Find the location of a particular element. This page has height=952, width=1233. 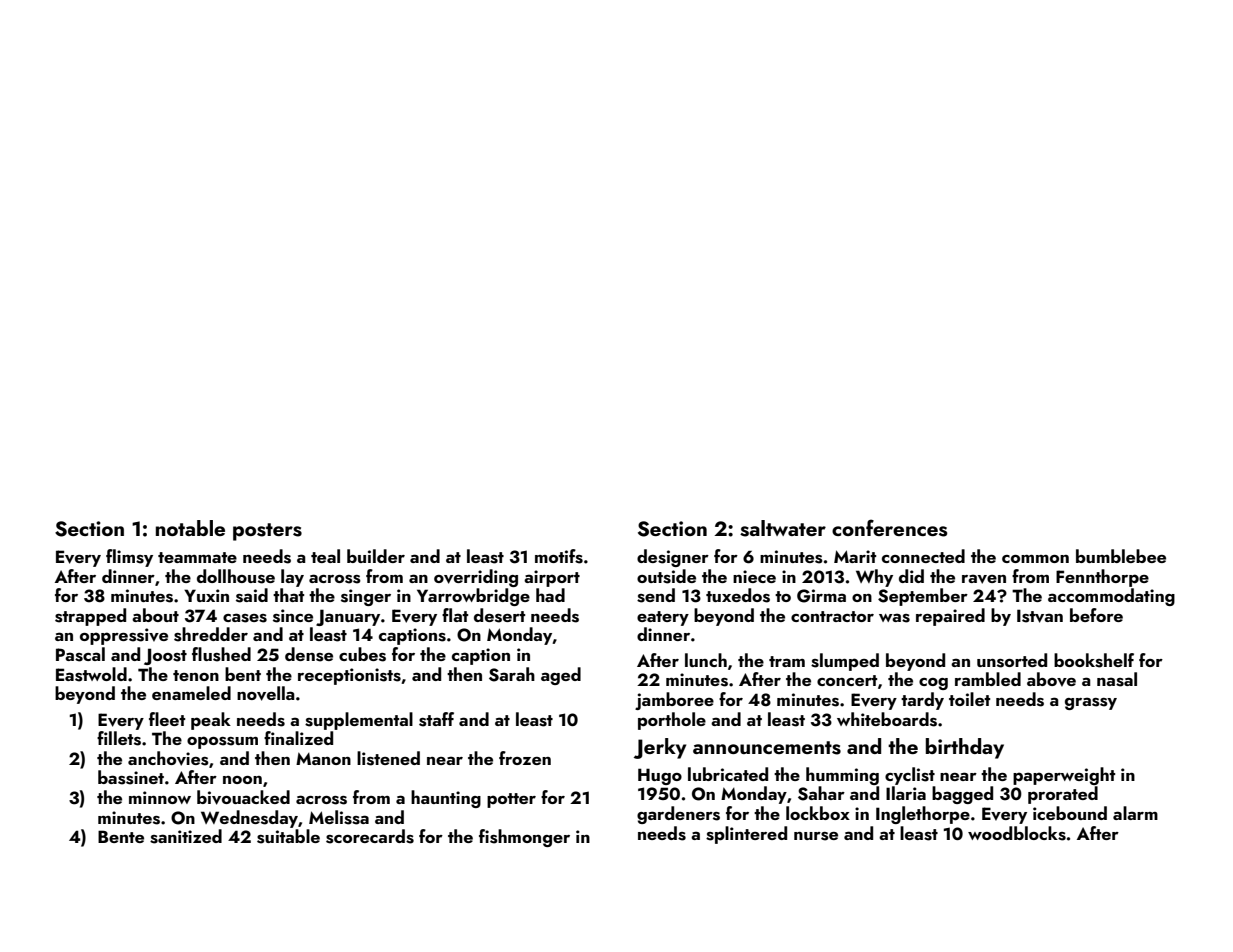

Eastwold is located at coordinates (91, 674).
